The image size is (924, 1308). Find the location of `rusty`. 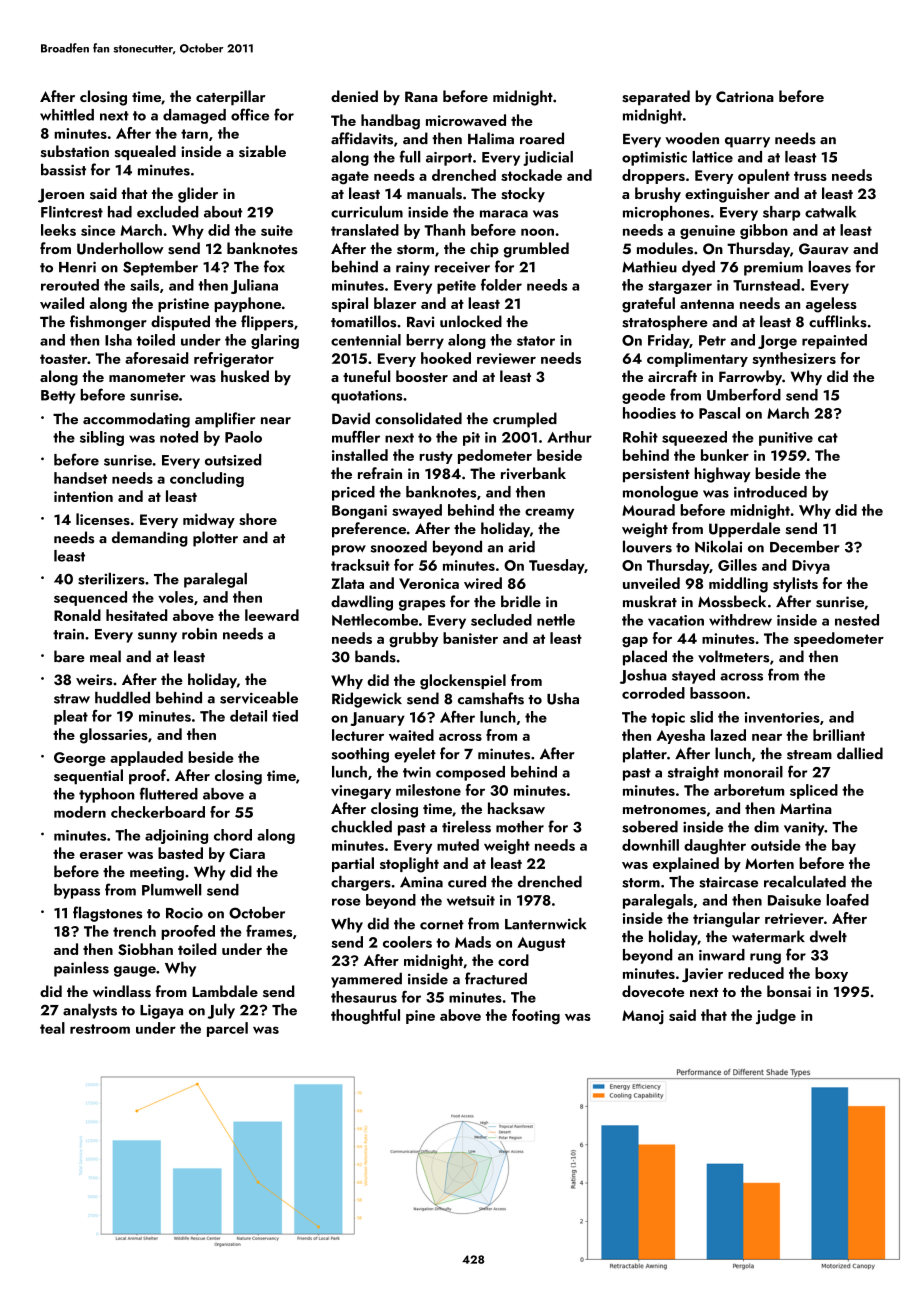

rusty is located at coordinates (436, 457).
